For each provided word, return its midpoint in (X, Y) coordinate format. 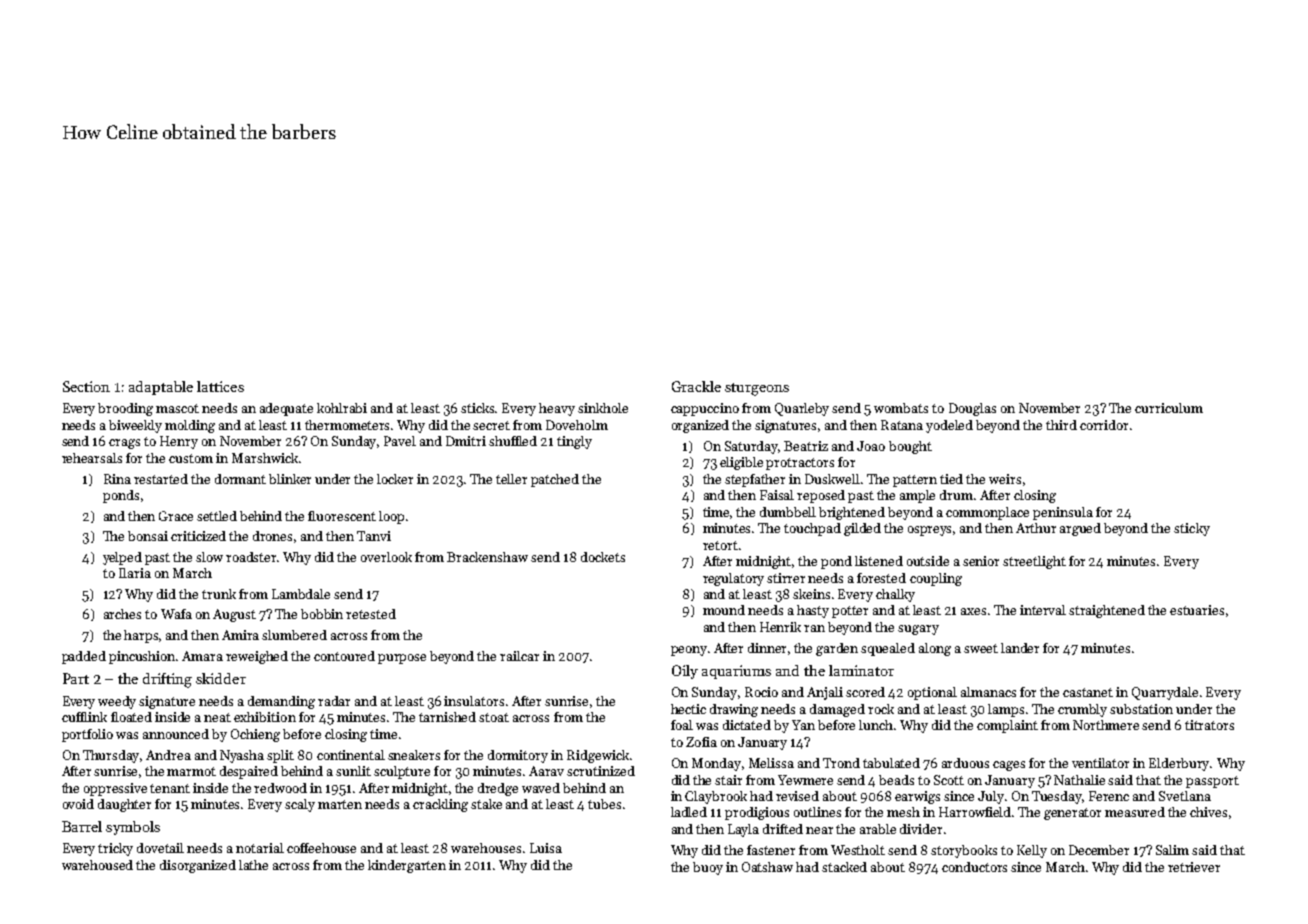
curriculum (1169, 408)
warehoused (97, 865)
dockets (603, 557)
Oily (685, 672)
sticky (1192, 529)
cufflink (84, 717)
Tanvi (374, 536)
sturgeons (757, 389)
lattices (220, 386)
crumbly (1082, 710)
